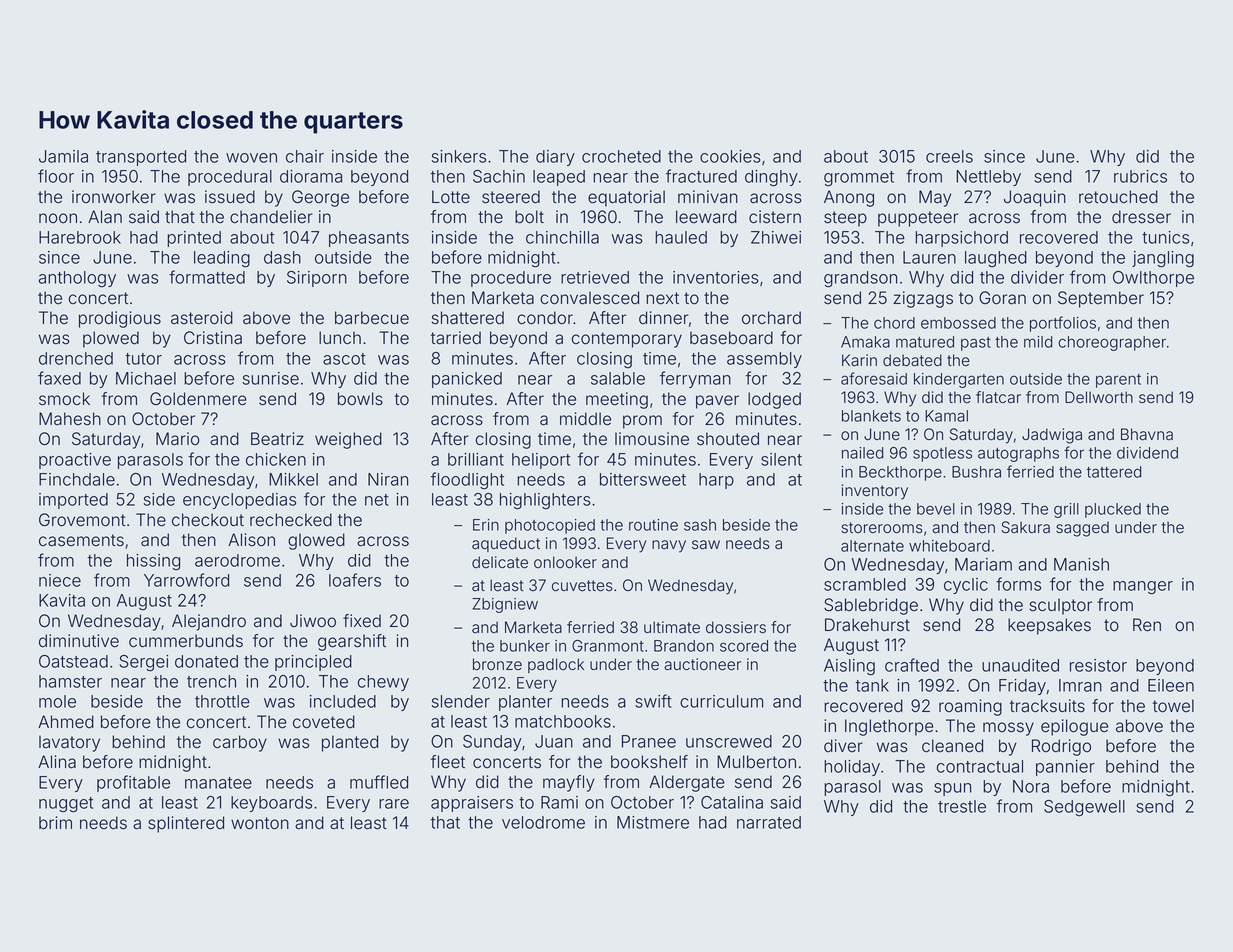 This image has width=1233, height=952. Describe the element at coordinates (621, 156) in the image. I see `crocheted` at that location.
